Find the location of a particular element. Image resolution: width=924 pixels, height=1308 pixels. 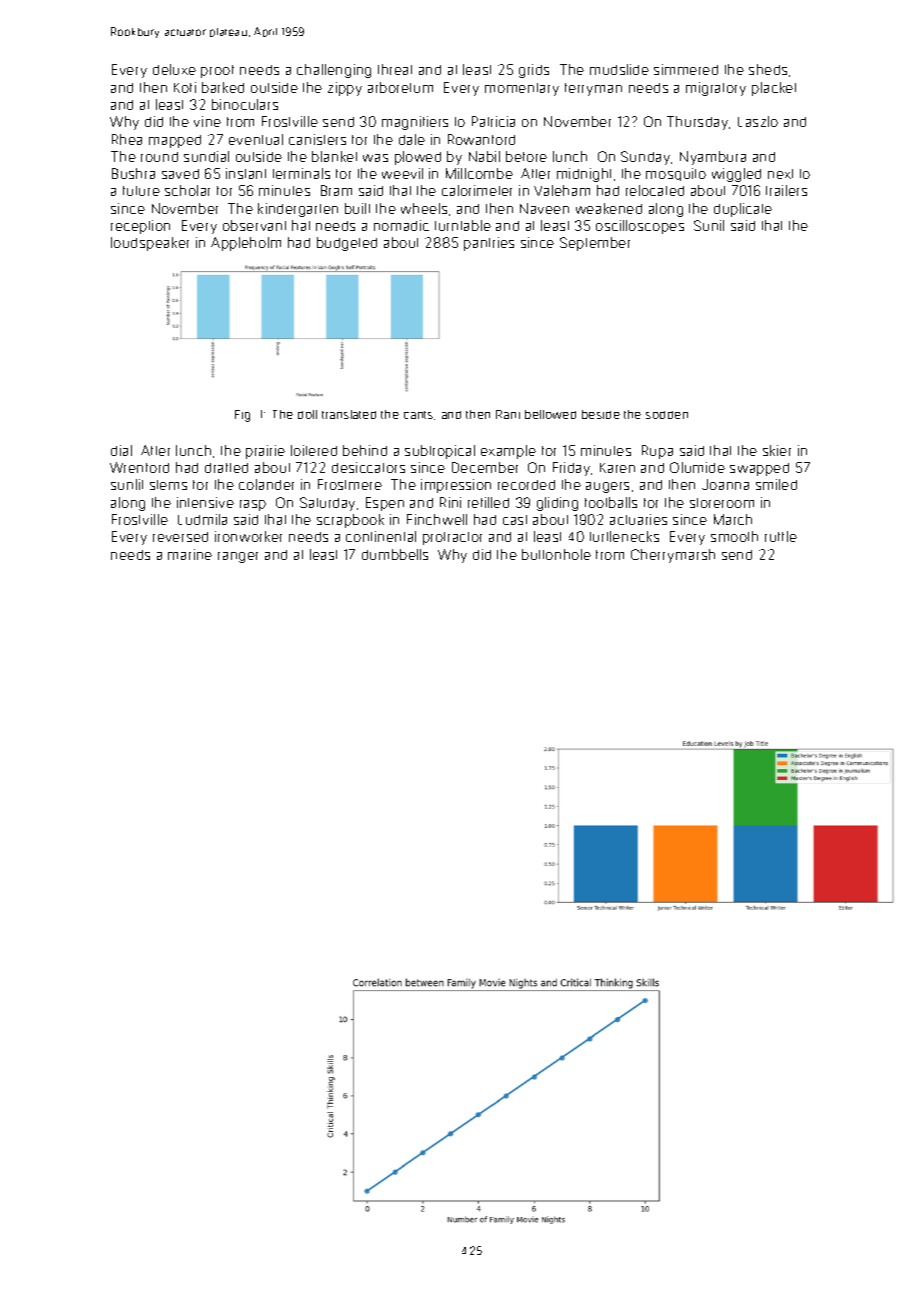

before is located at coordinates (526, 156).
